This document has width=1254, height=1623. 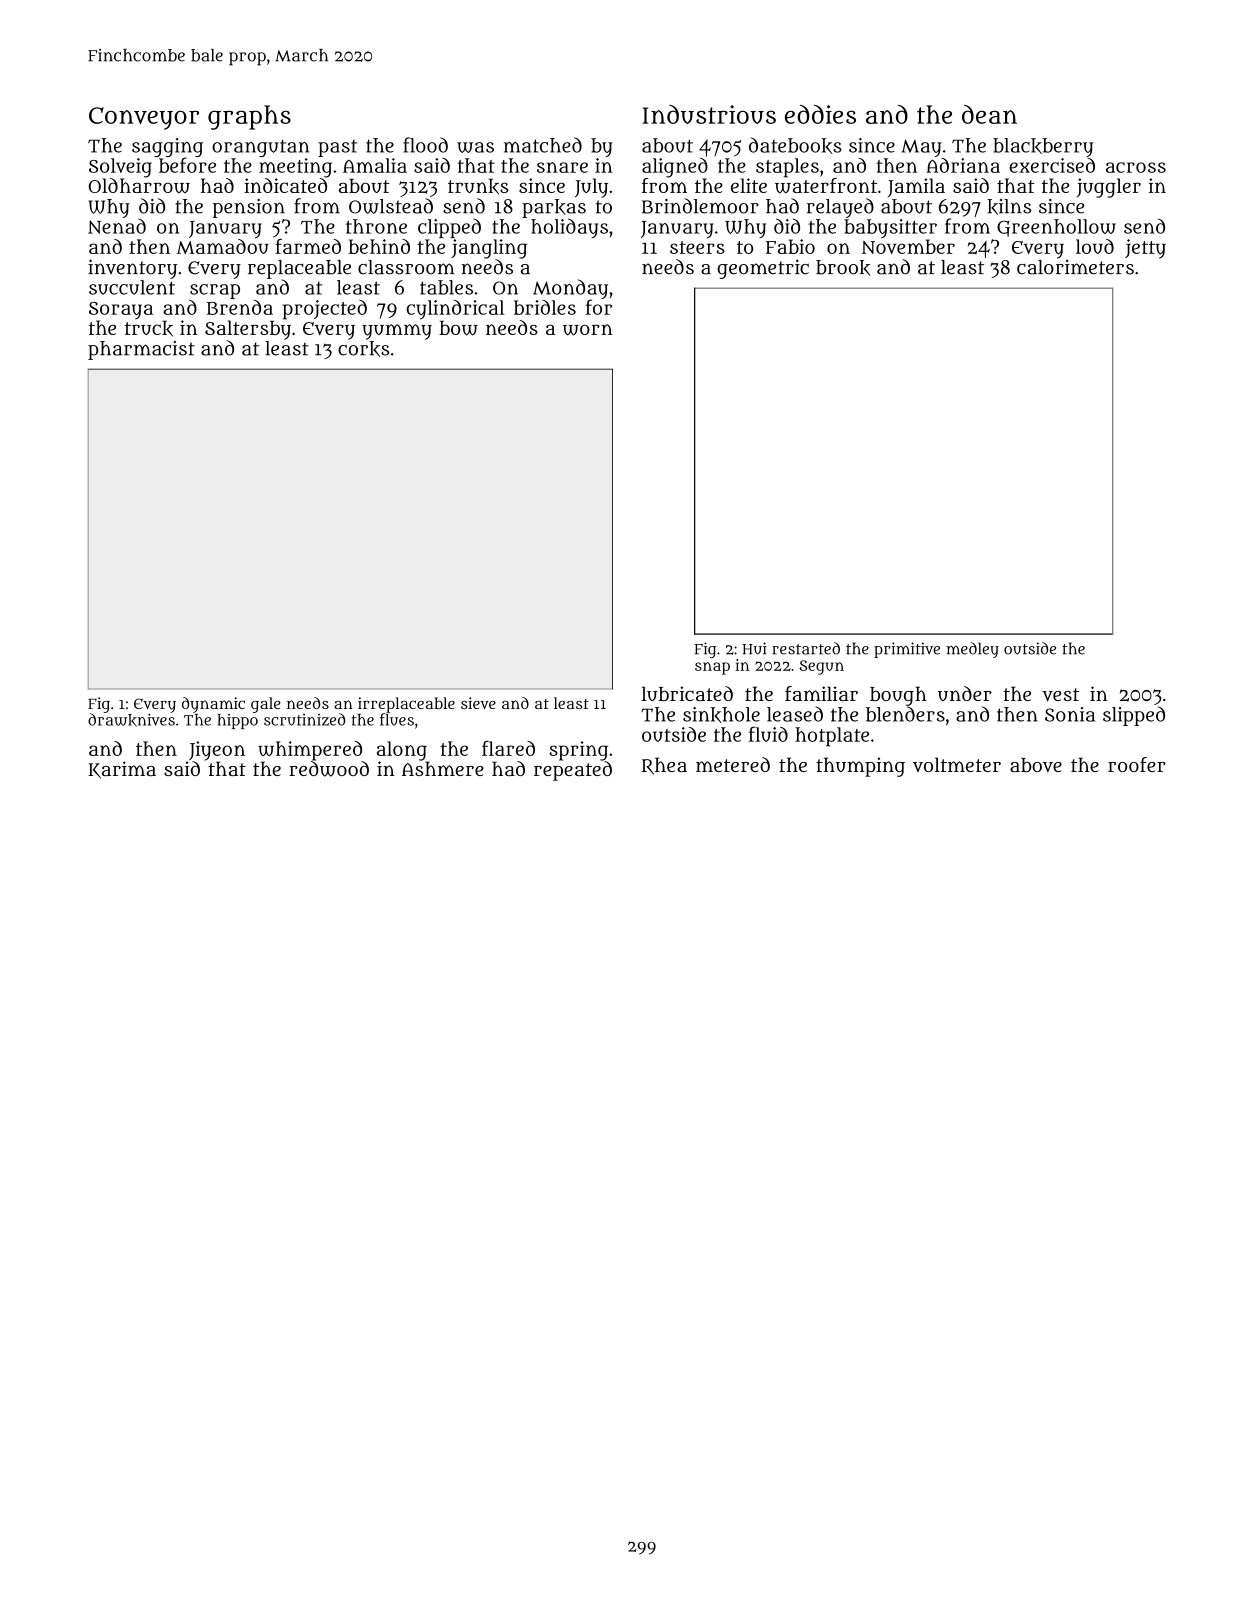 What do you see at coordinates (709, 114) in the document?
I see `Industrious` at bounding box center [709, 114].
